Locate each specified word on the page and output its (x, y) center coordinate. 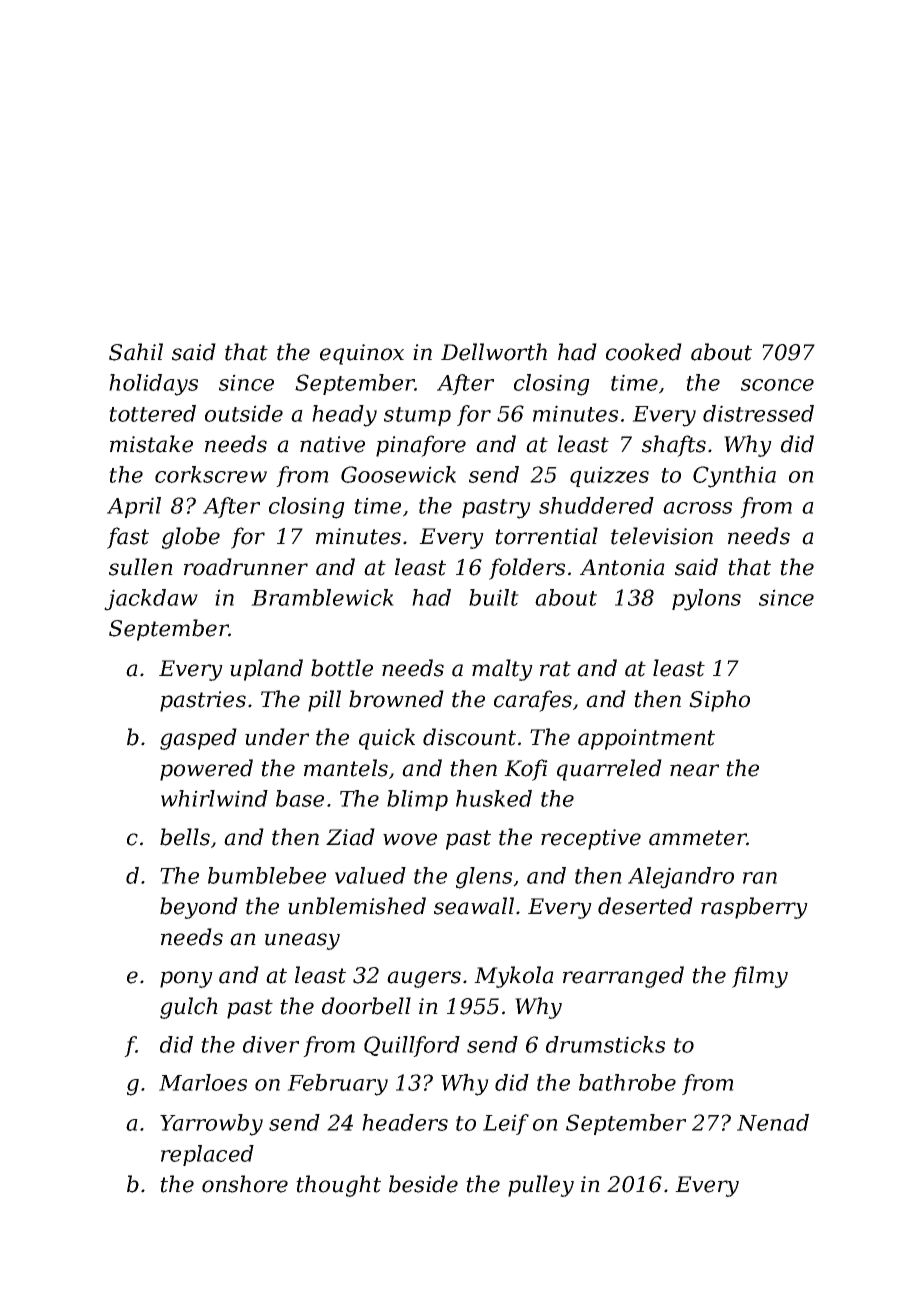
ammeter (698, 838)
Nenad (773, 1122)
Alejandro (681, 878)
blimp (417, 800)
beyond (199, 908)
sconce (777, 385)
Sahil (136, 352)
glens (484, 878)
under (277, 737)
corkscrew (211, 474)
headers (405, 1122)
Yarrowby (211, 1125)
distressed (758, 413)
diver (271, 1044)
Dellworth (494, 352)
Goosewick (398, 474)
